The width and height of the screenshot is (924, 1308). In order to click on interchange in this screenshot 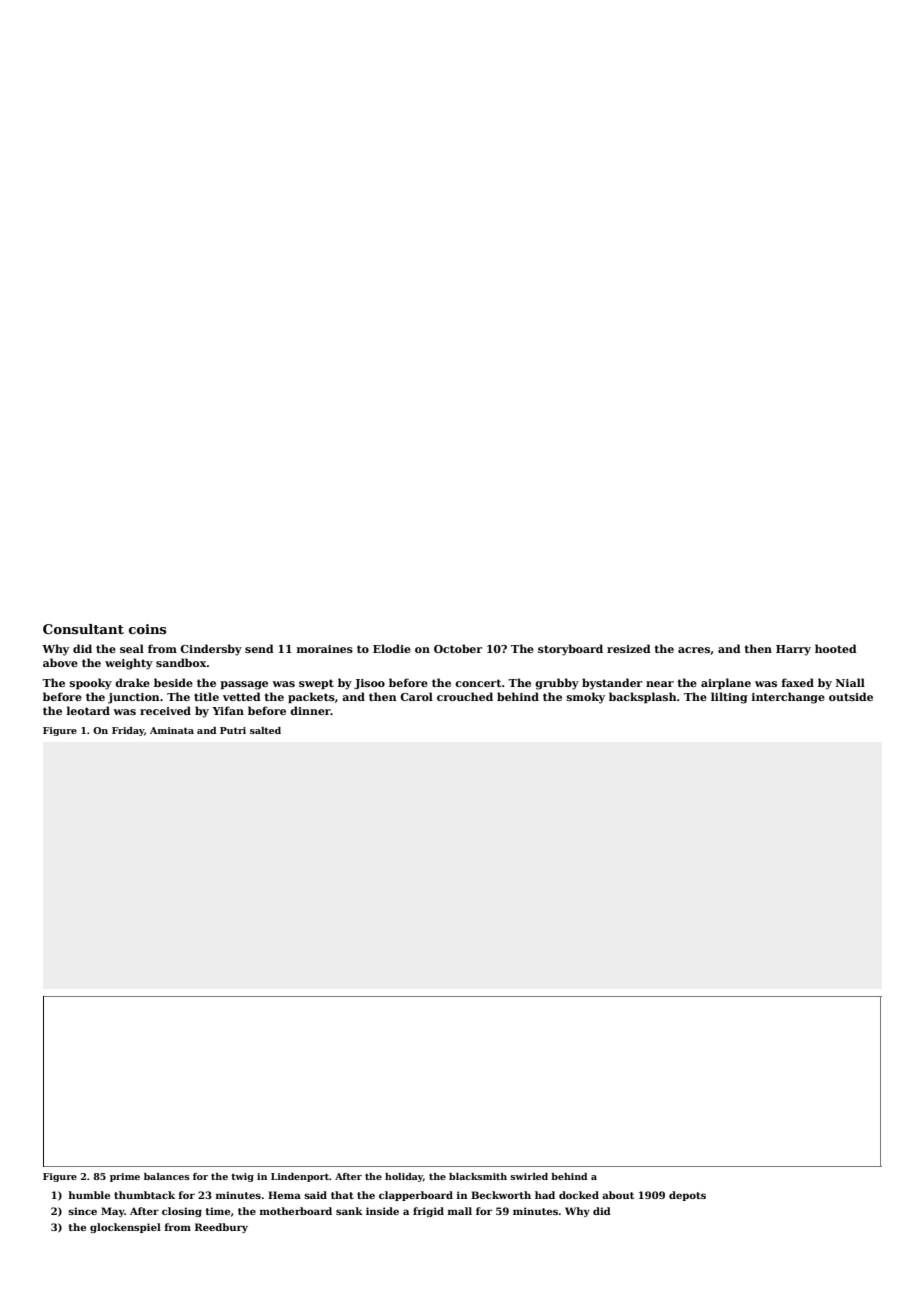, I will do `click(788, 698)`.
